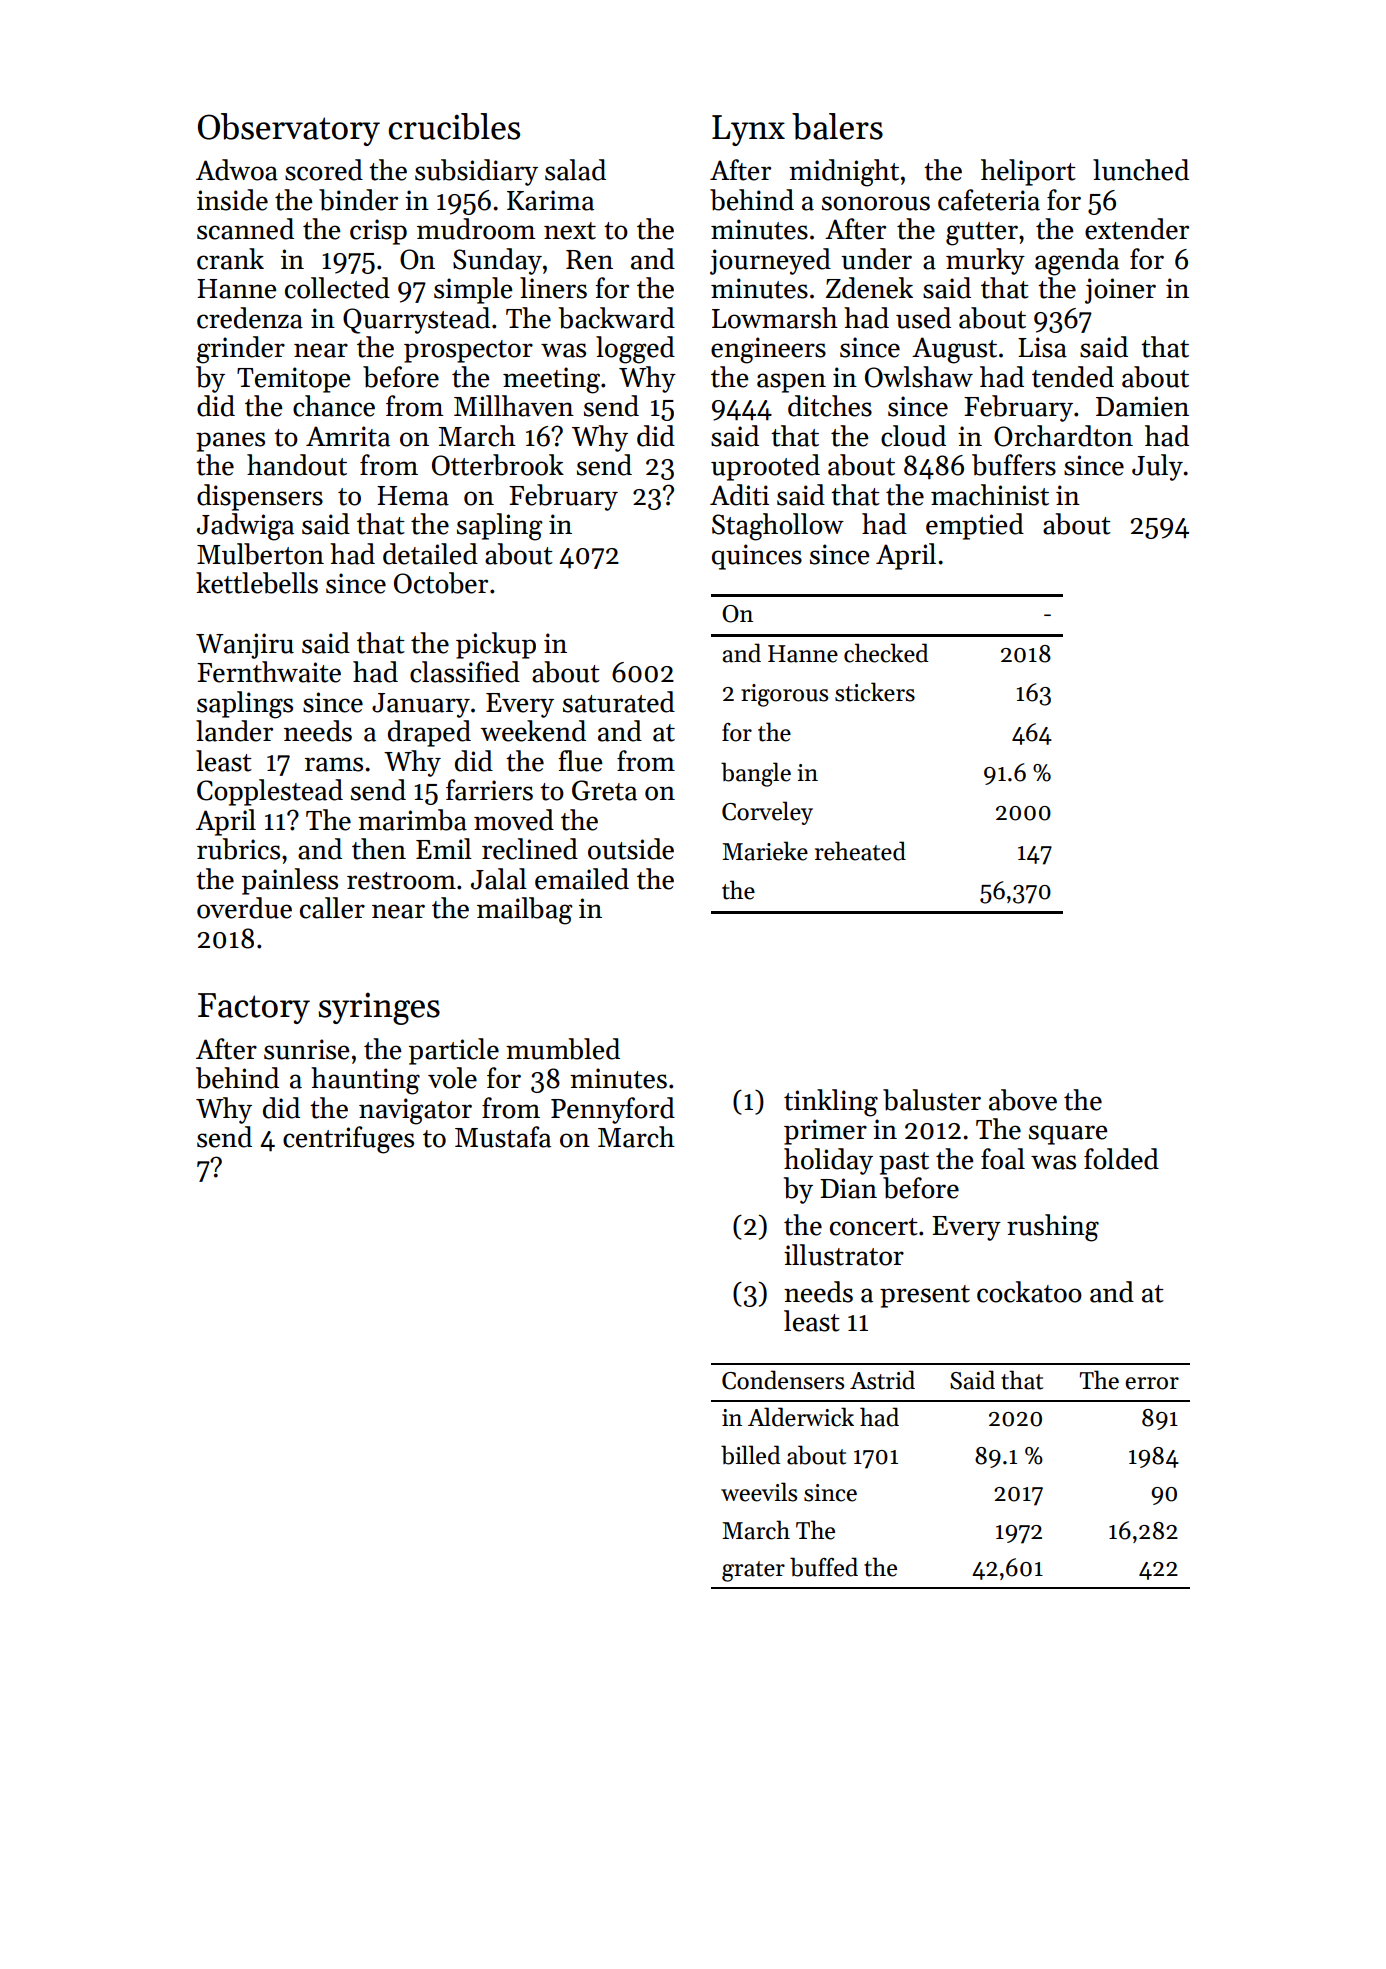  What do you see at coordinates (415, 1111) in the screenshot?
I see `navigator` at bounding box center [415, 1111].
